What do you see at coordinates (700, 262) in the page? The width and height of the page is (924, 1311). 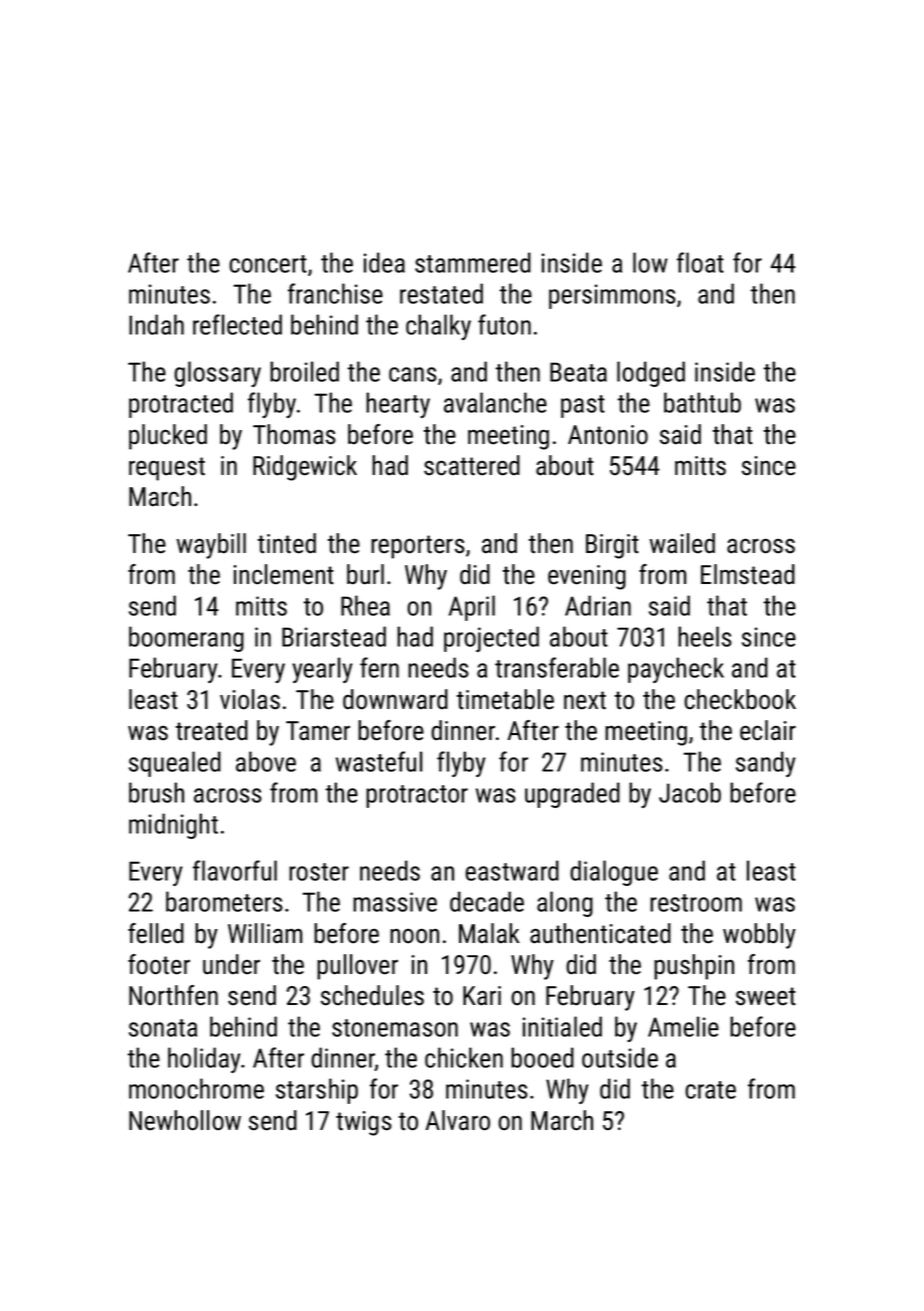 I see `float` at bounding box center [700, 262].
